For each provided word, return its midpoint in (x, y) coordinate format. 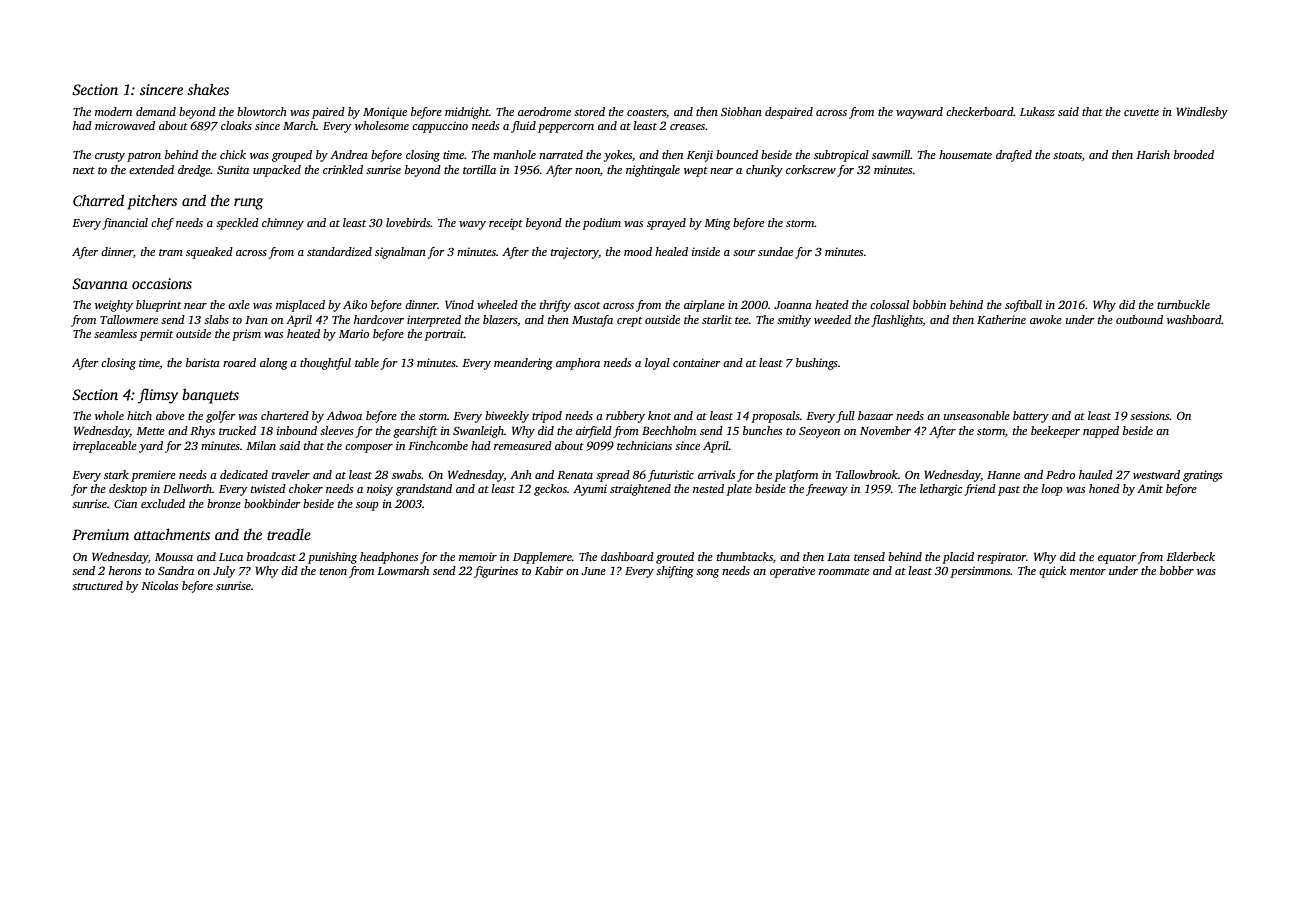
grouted (675, 558)
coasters (647, 113)
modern (113, 111)
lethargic (941, 490)
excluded (163, 503)
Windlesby (1202, 113)
